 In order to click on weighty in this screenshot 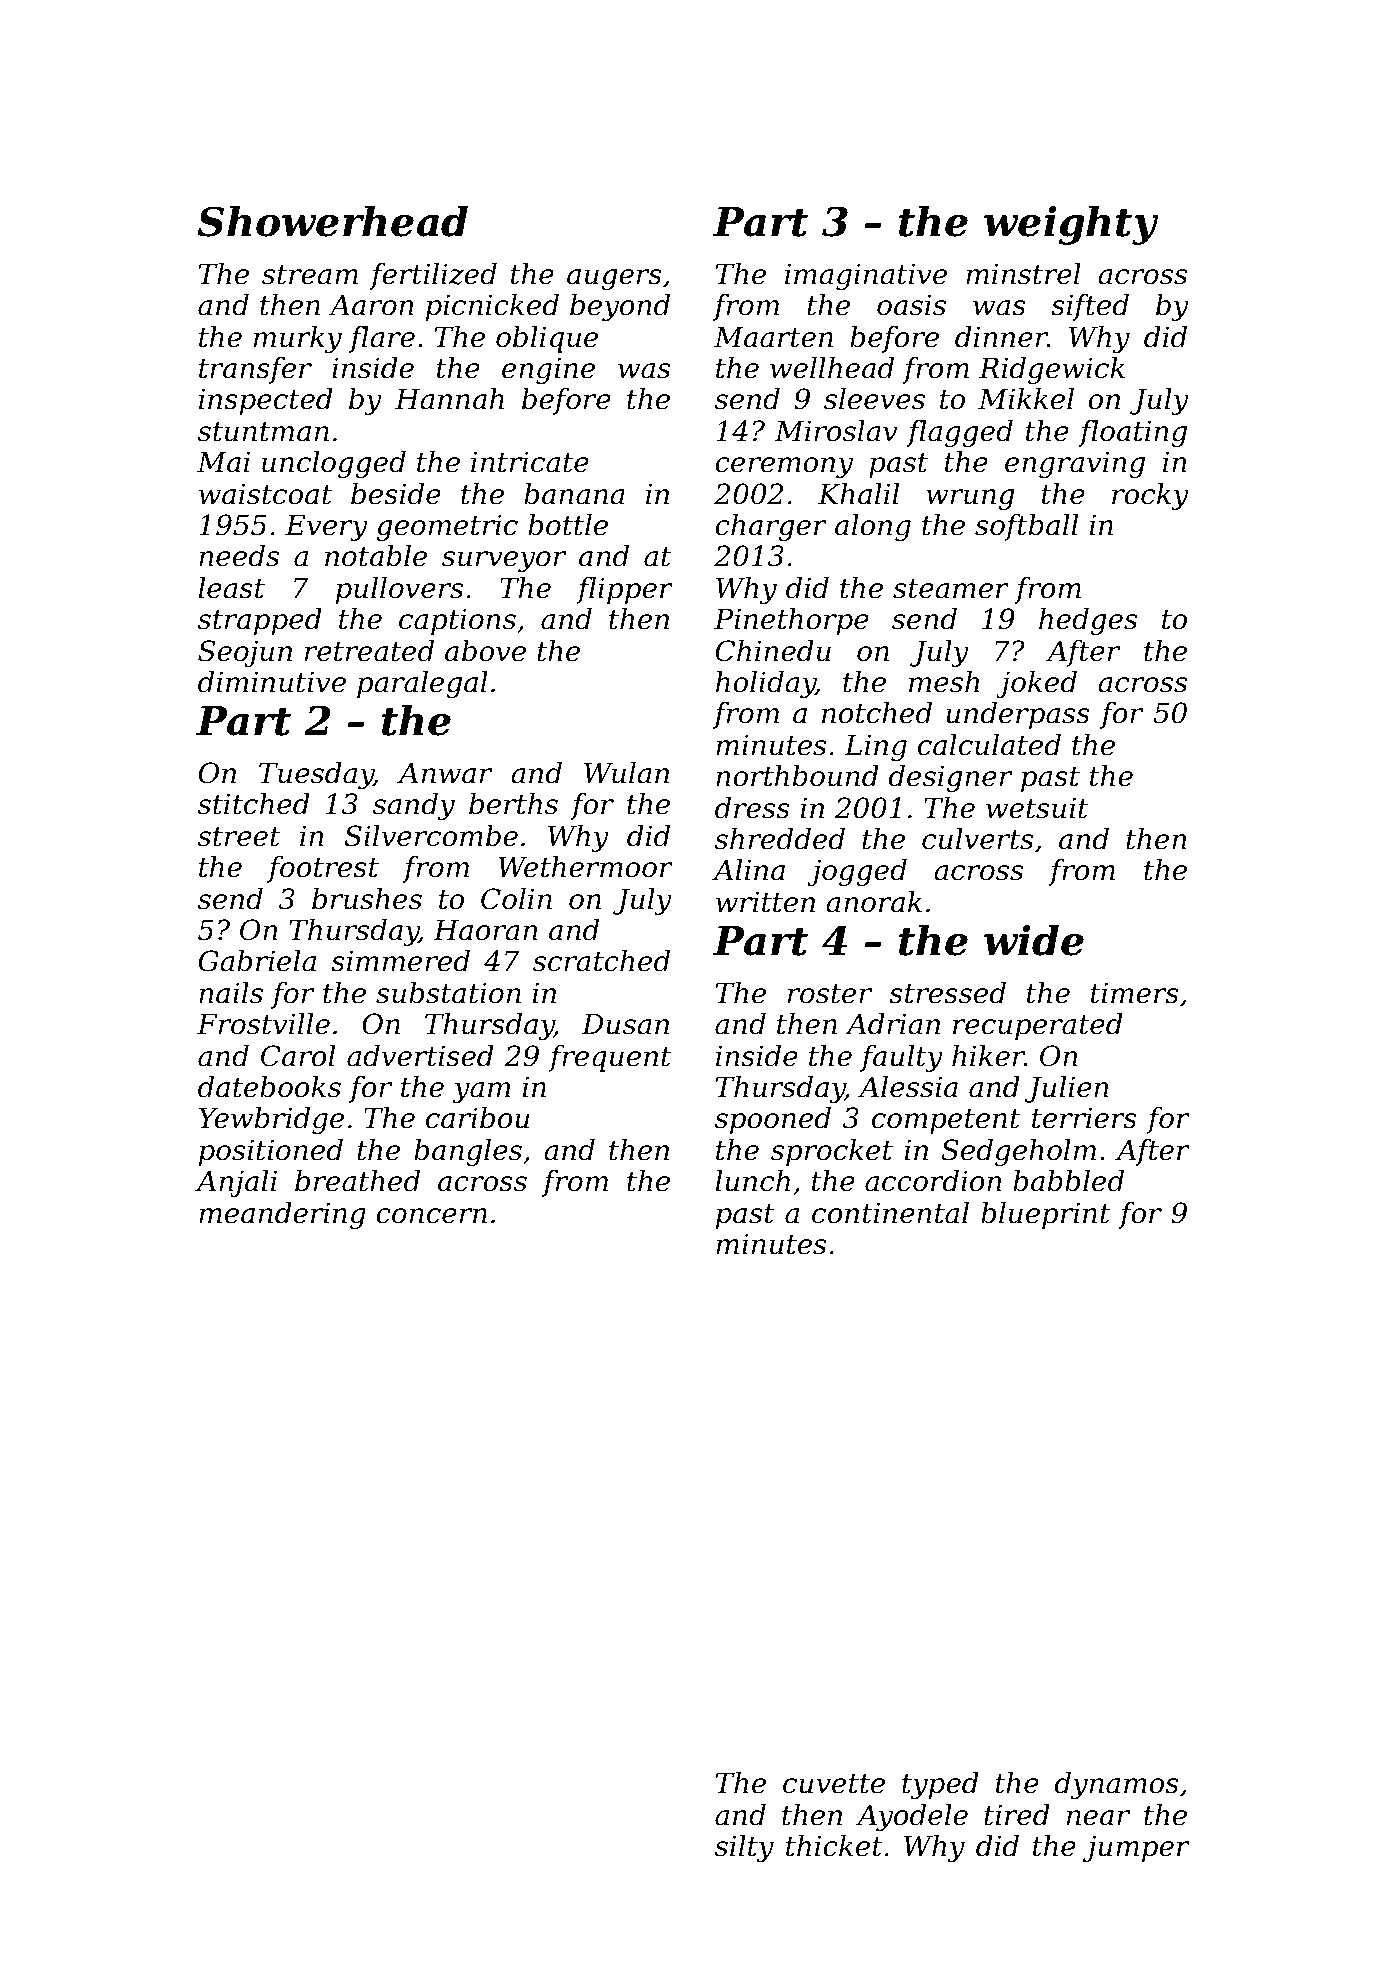, I will do `click(1071, 225)`.
